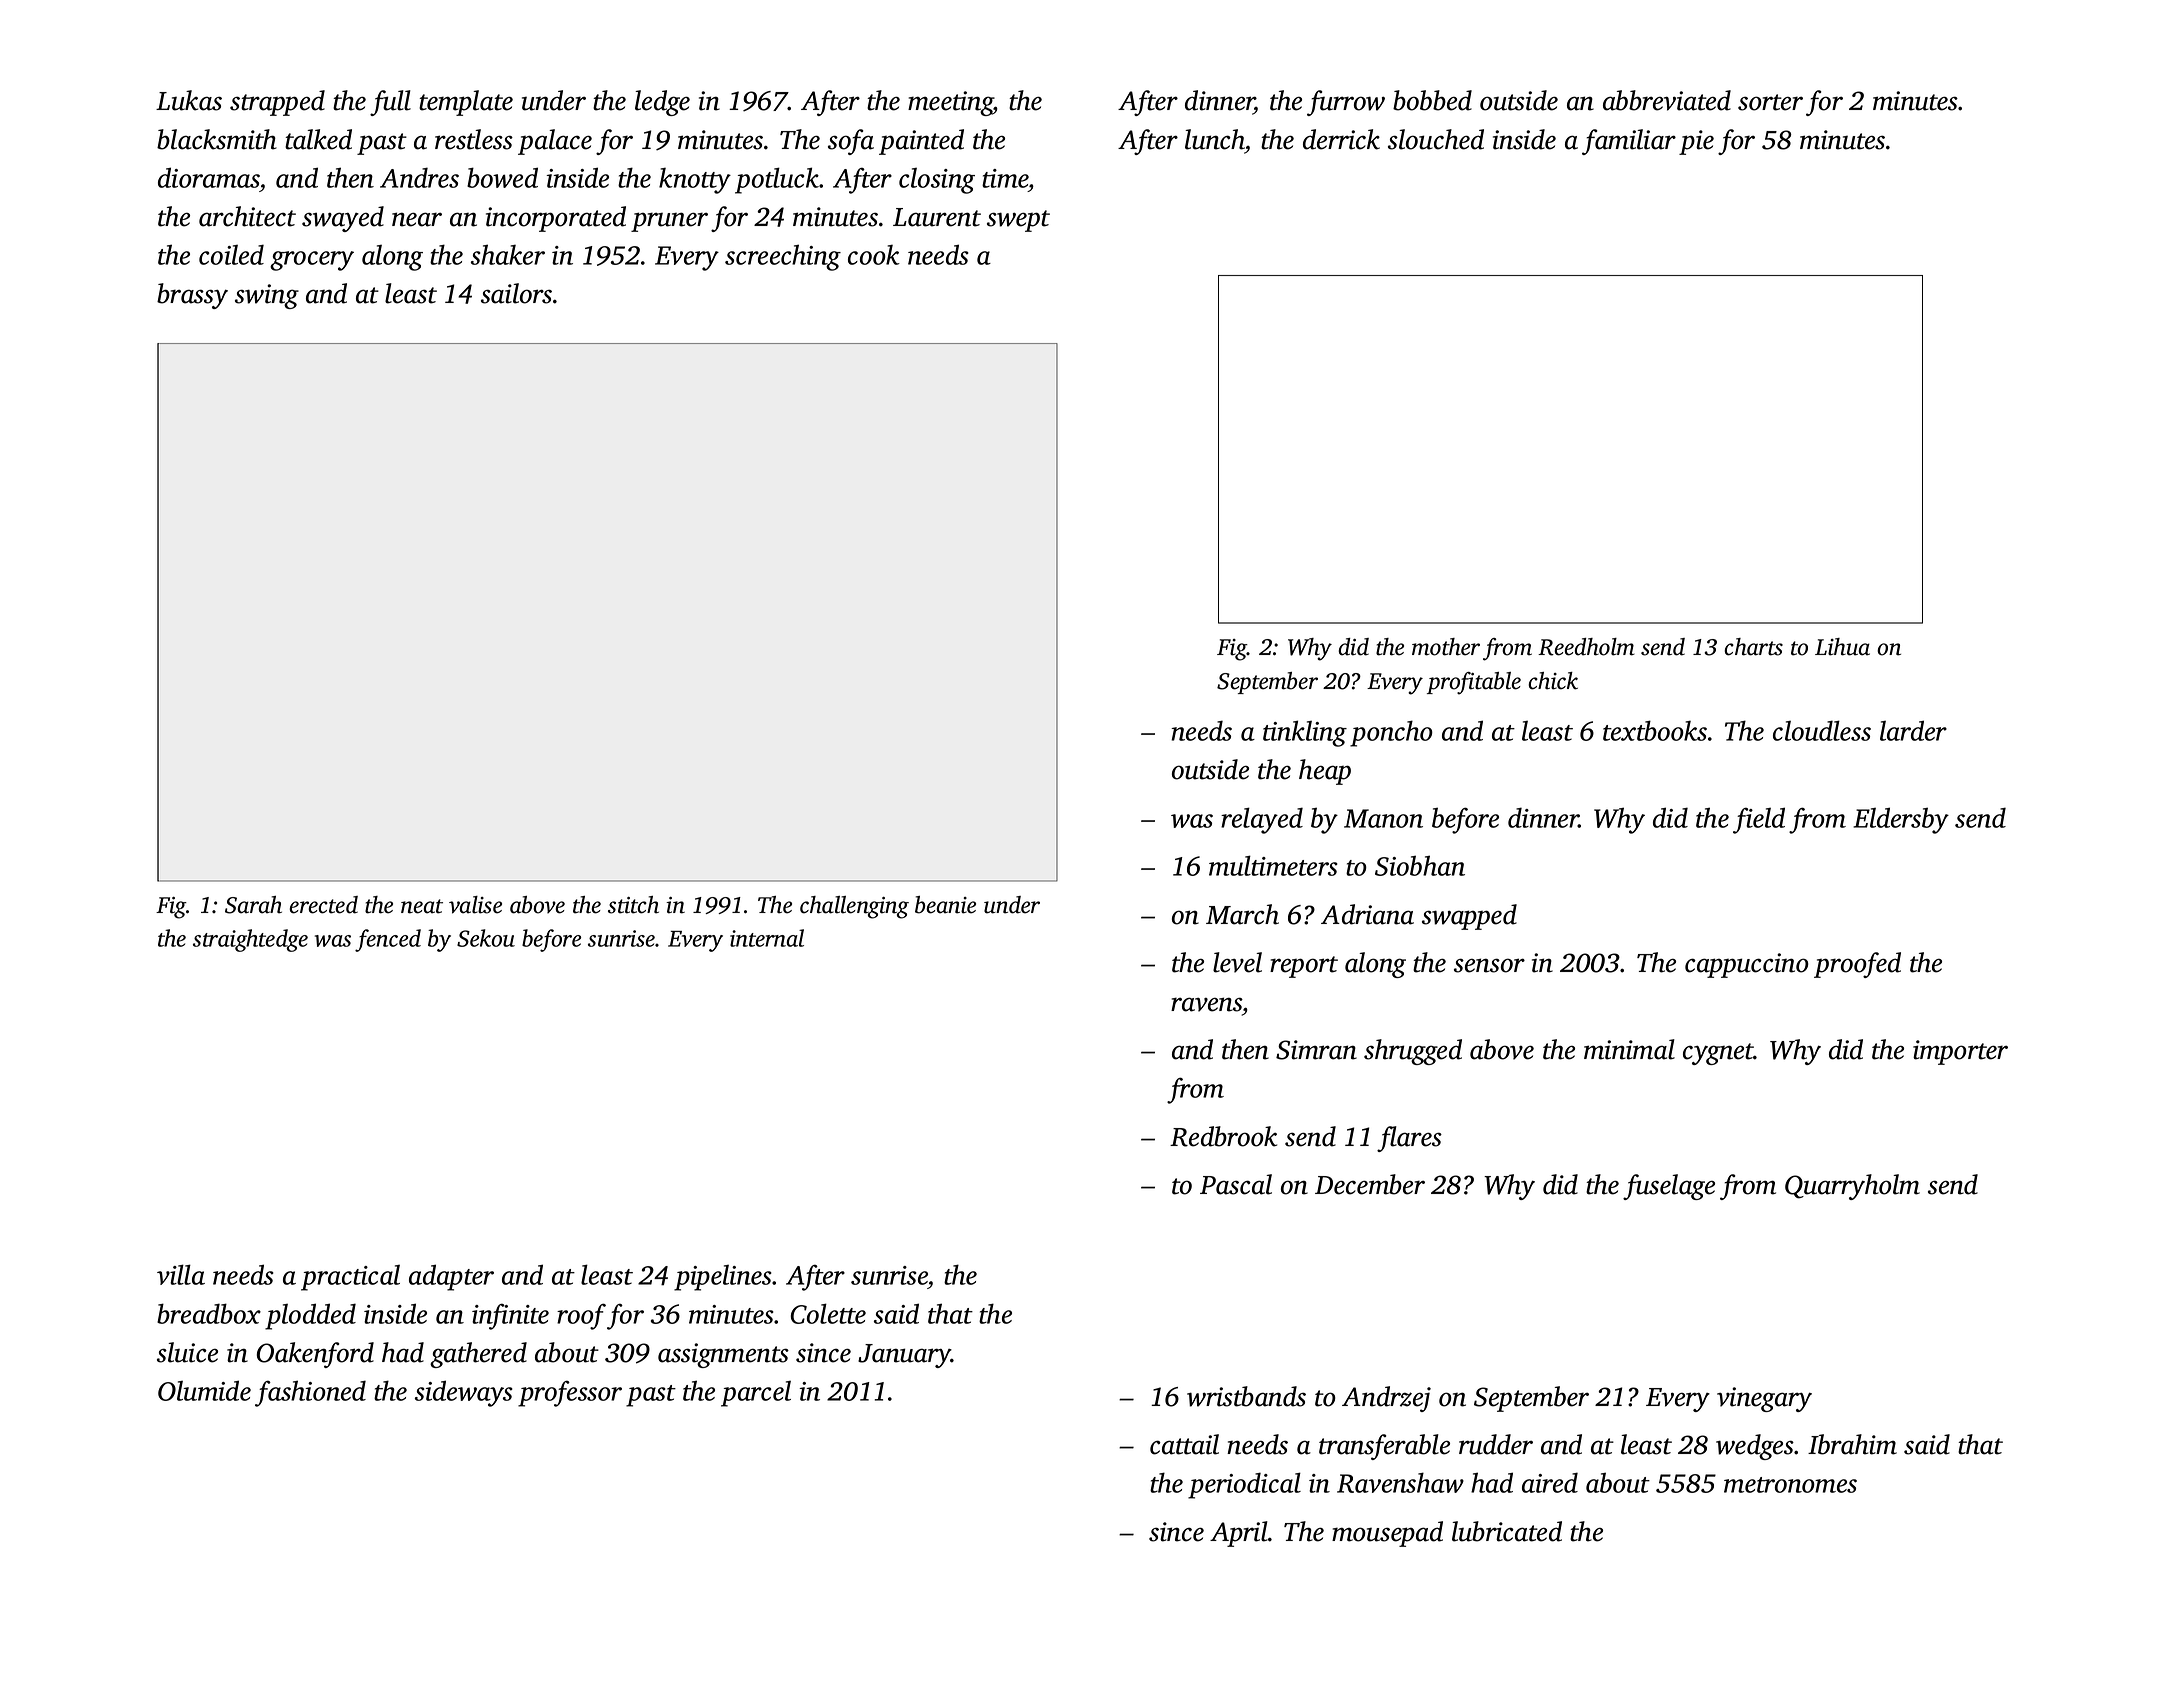 Image resolution: width=2178 pixels, height=1683 pixels. I want to click on March, so click(1242, 914).
